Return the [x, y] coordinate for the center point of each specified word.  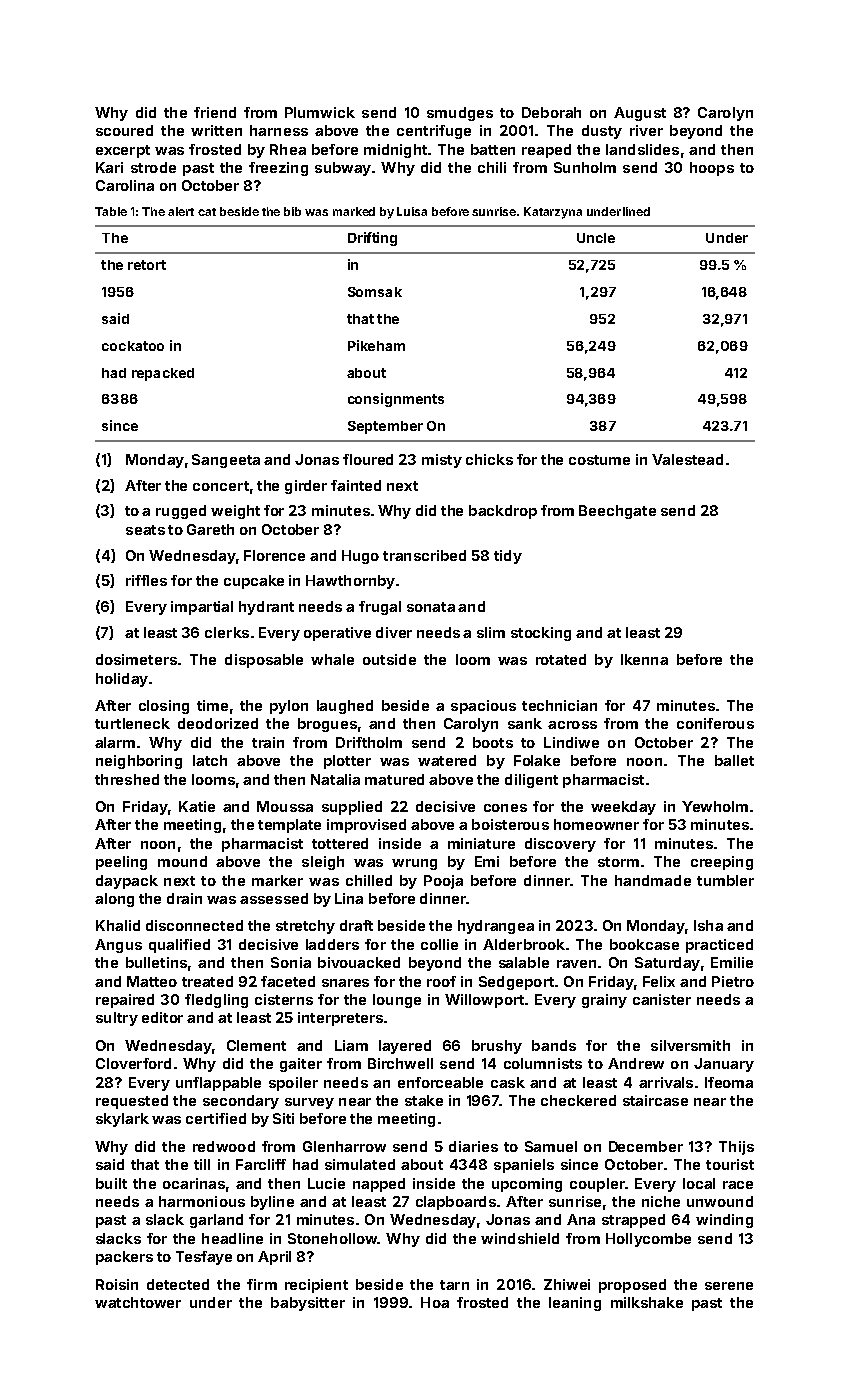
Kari [109, 167]
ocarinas [194, 1183]
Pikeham [376, 345]
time [212, 705]
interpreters [340, 1019]
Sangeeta [226, 461]
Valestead [687, 459]
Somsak [375, 292]
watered [447, 760]
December [646, 1146]
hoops [712, 169]
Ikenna [644, 659]
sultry [117, 1019]
